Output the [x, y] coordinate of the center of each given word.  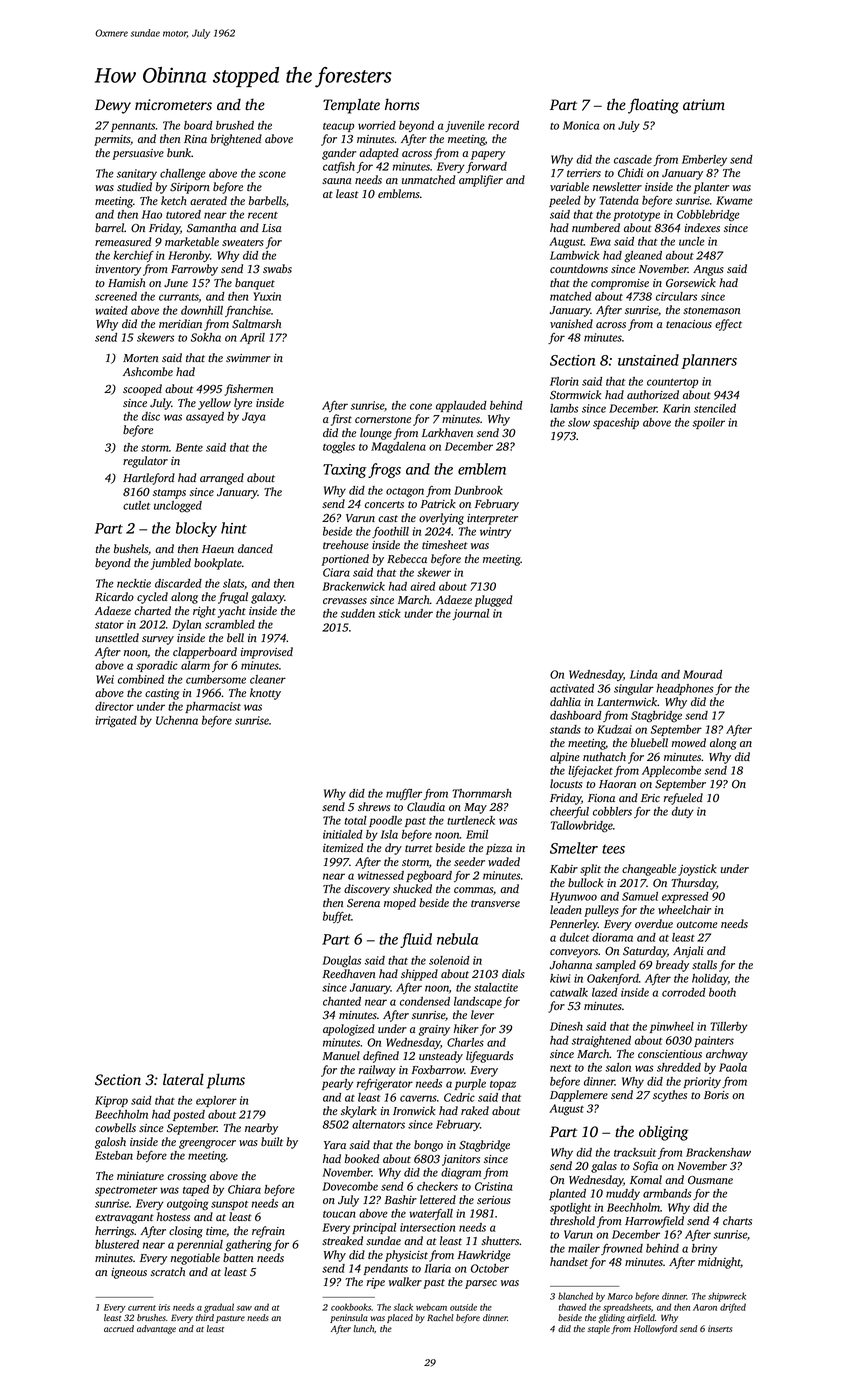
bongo [428, 1146]
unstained [648, 360]
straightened [601, 1042]
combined [141, 679]
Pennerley [574, 925]
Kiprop [111, 1101]
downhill [202, 310]
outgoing [188, 1205]
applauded [461, 406]
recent [263, 215]
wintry [495, 532]
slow [579, 422]
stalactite [496, 987]
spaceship [616, 423]
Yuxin [267, 296]
